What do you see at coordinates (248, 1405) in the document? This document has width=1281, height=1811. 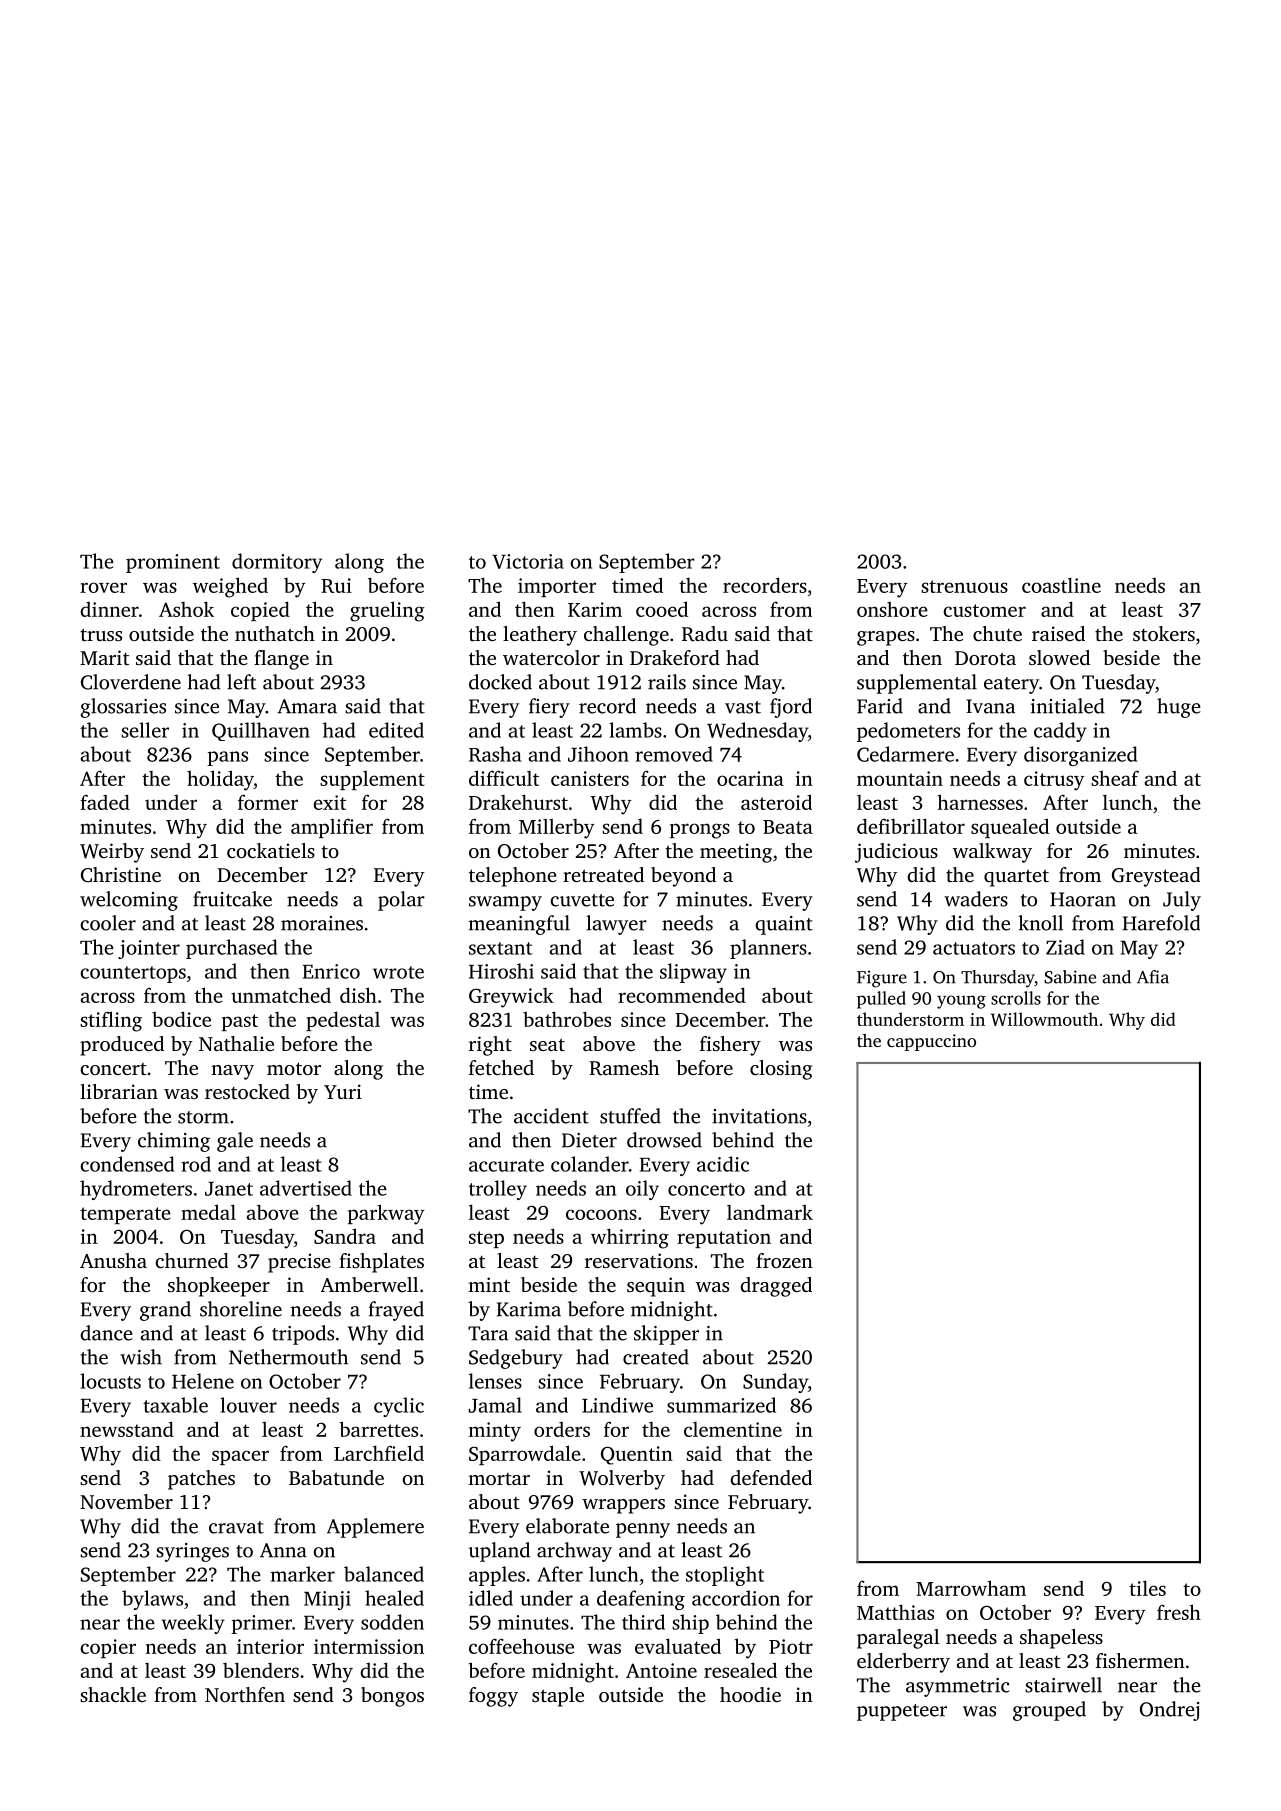 I see `louver` at bounding box center [248, 1405].
